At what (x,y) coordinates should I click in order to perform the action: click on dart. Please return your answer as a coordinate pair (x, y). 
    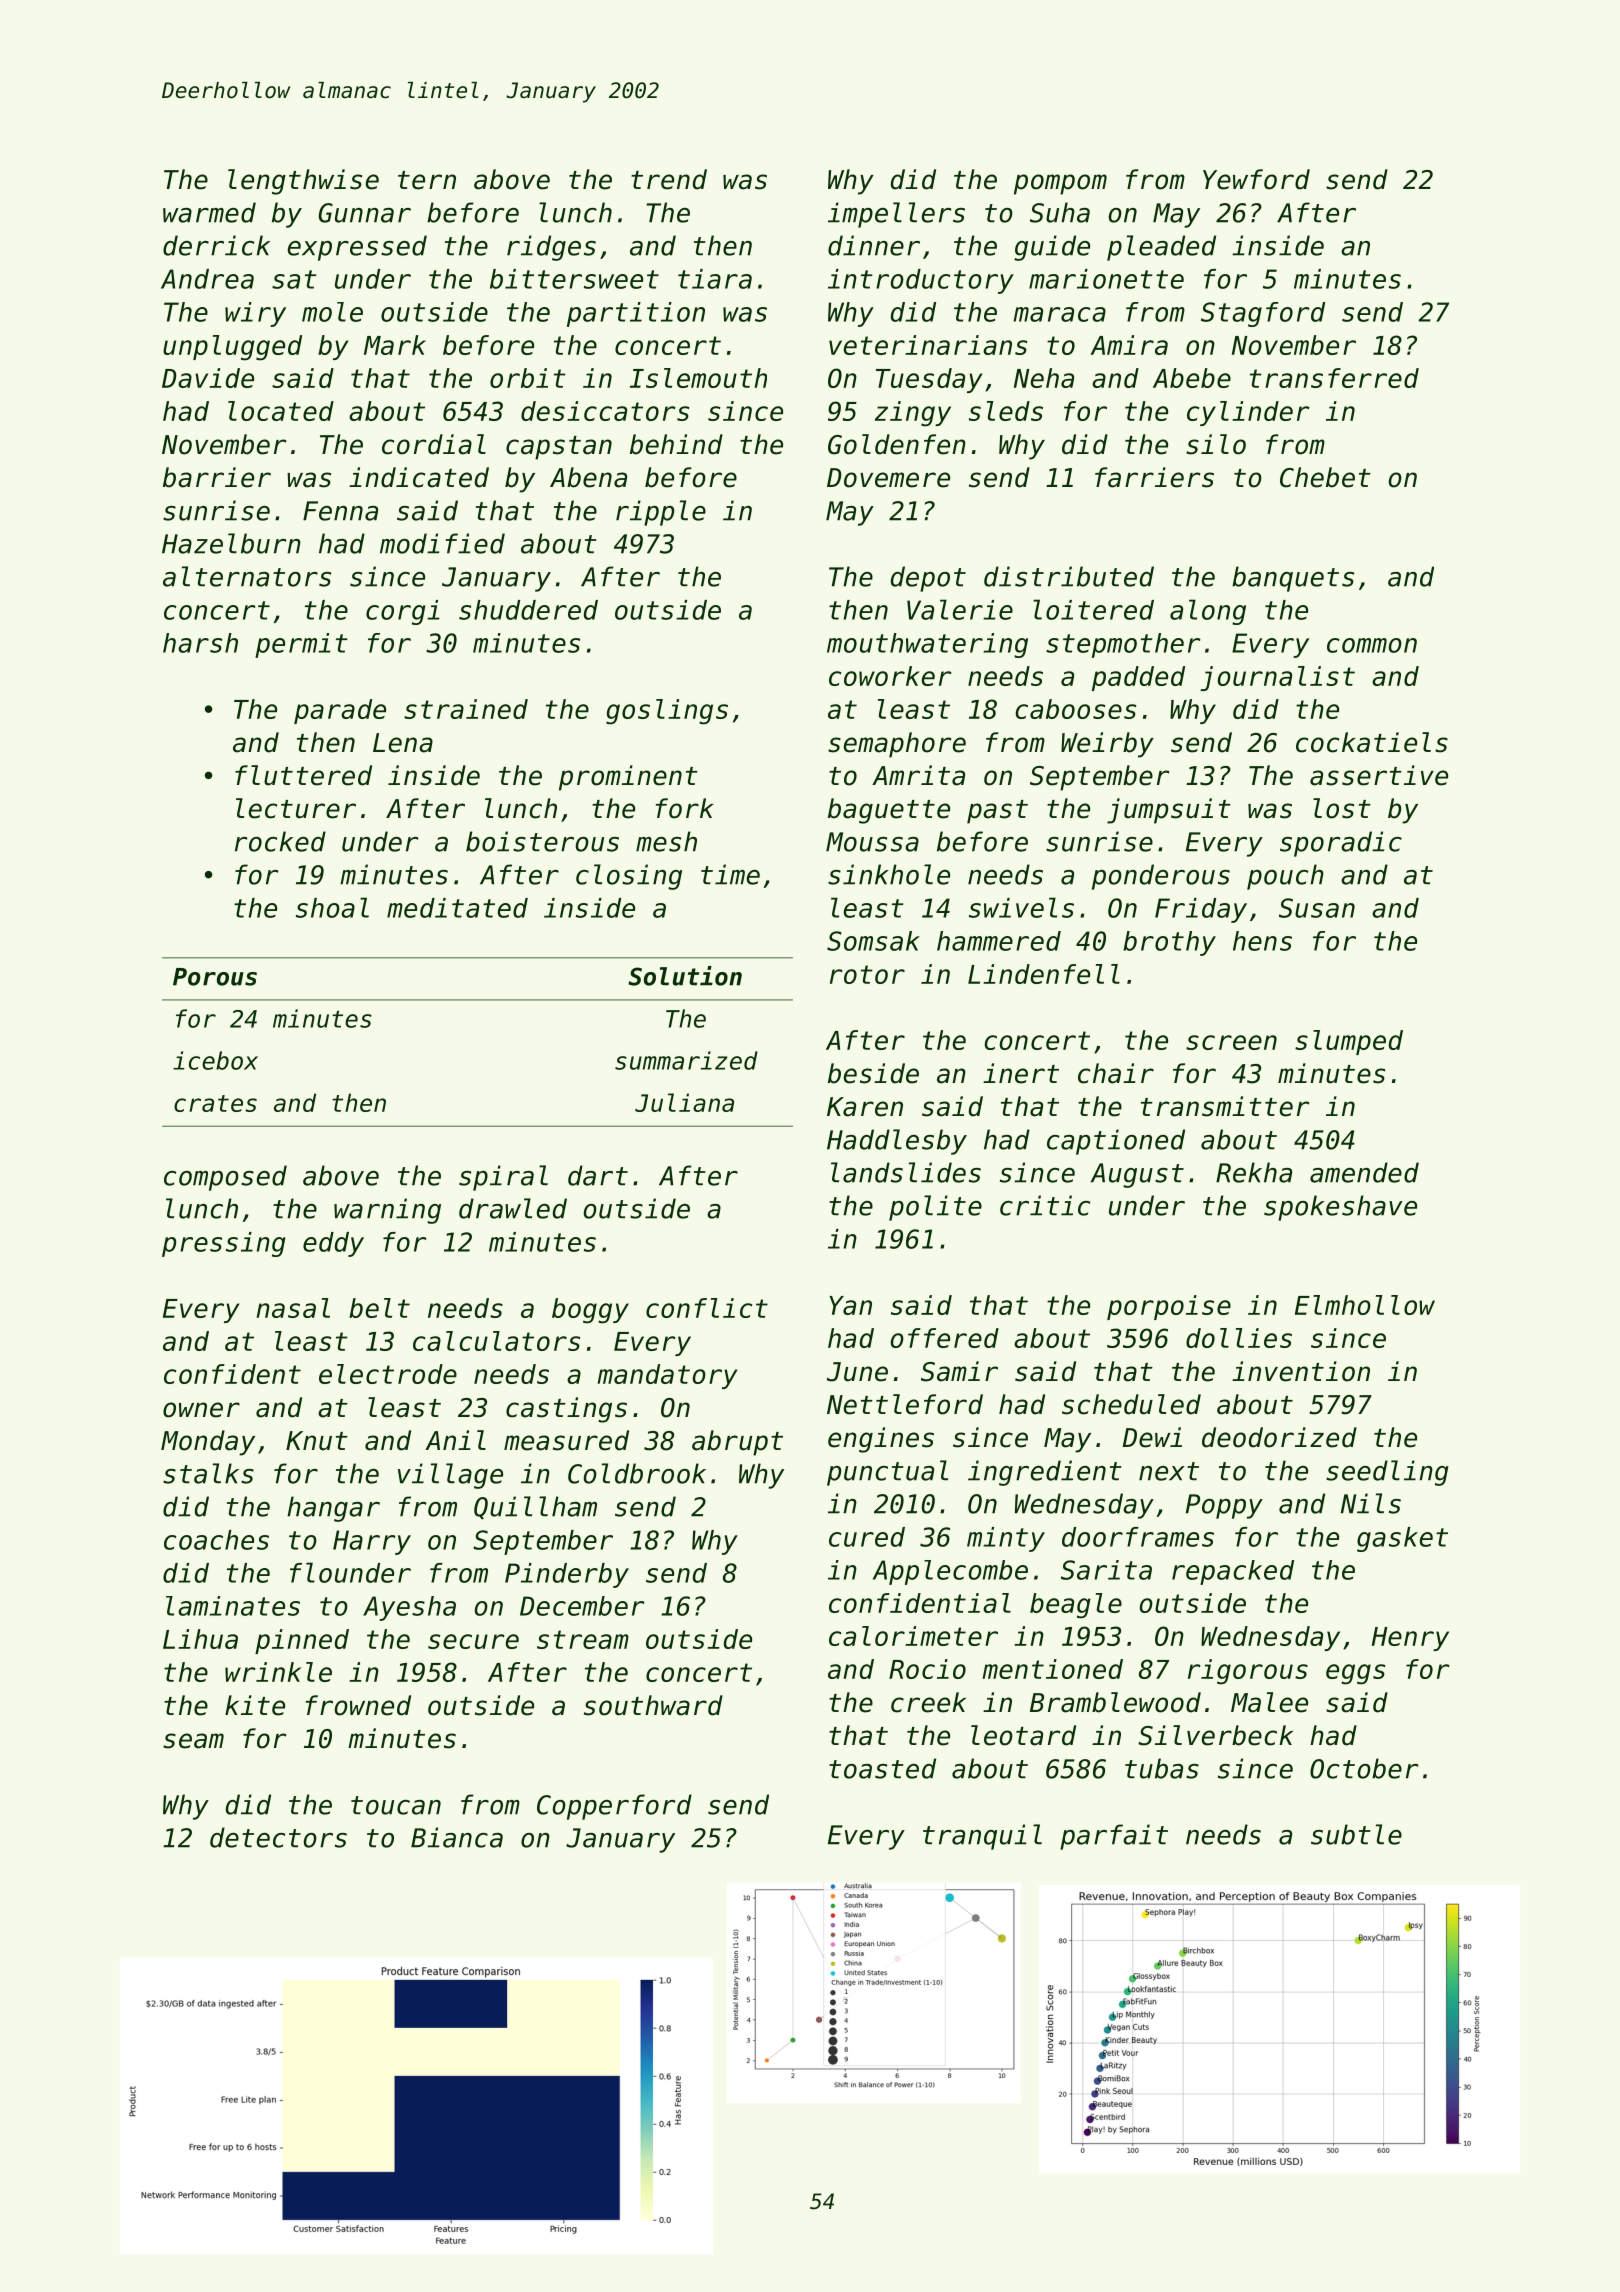
    Looking at the image, I should click on (598, 1175).
